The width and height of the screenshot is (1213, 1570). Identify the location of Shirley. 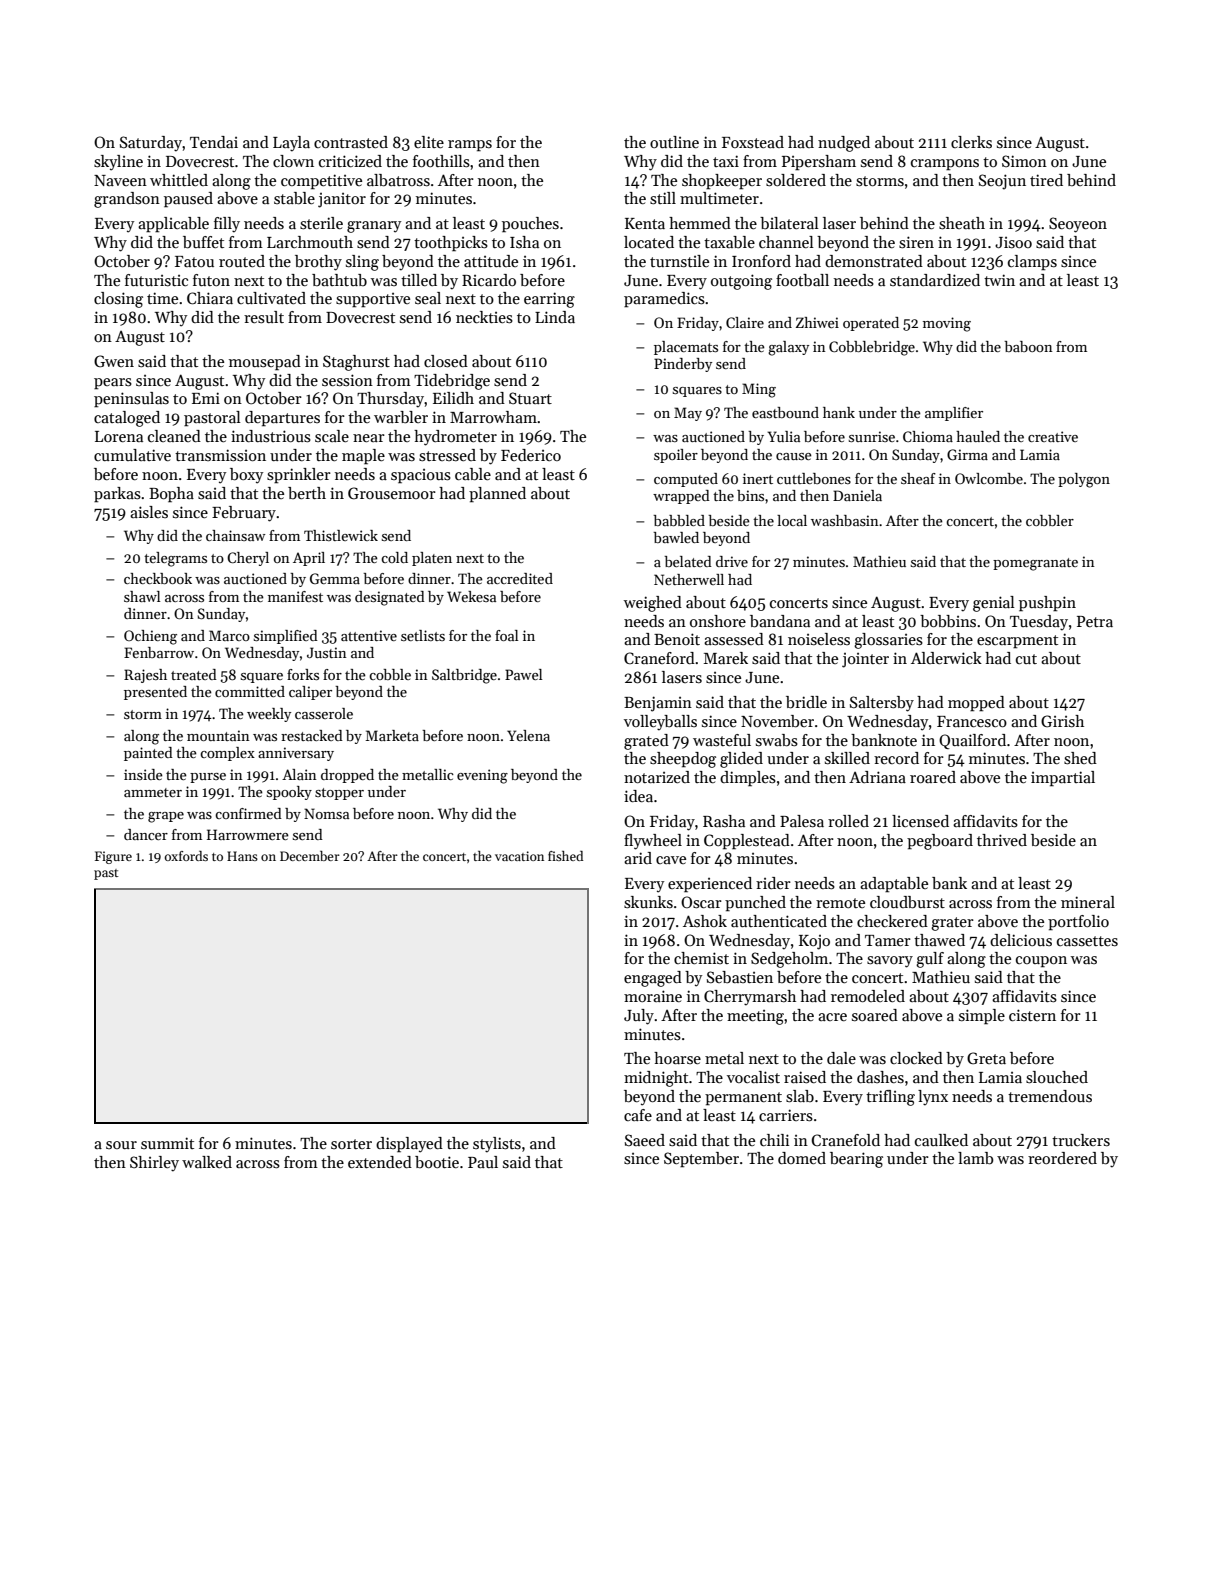
(154, 1164).
